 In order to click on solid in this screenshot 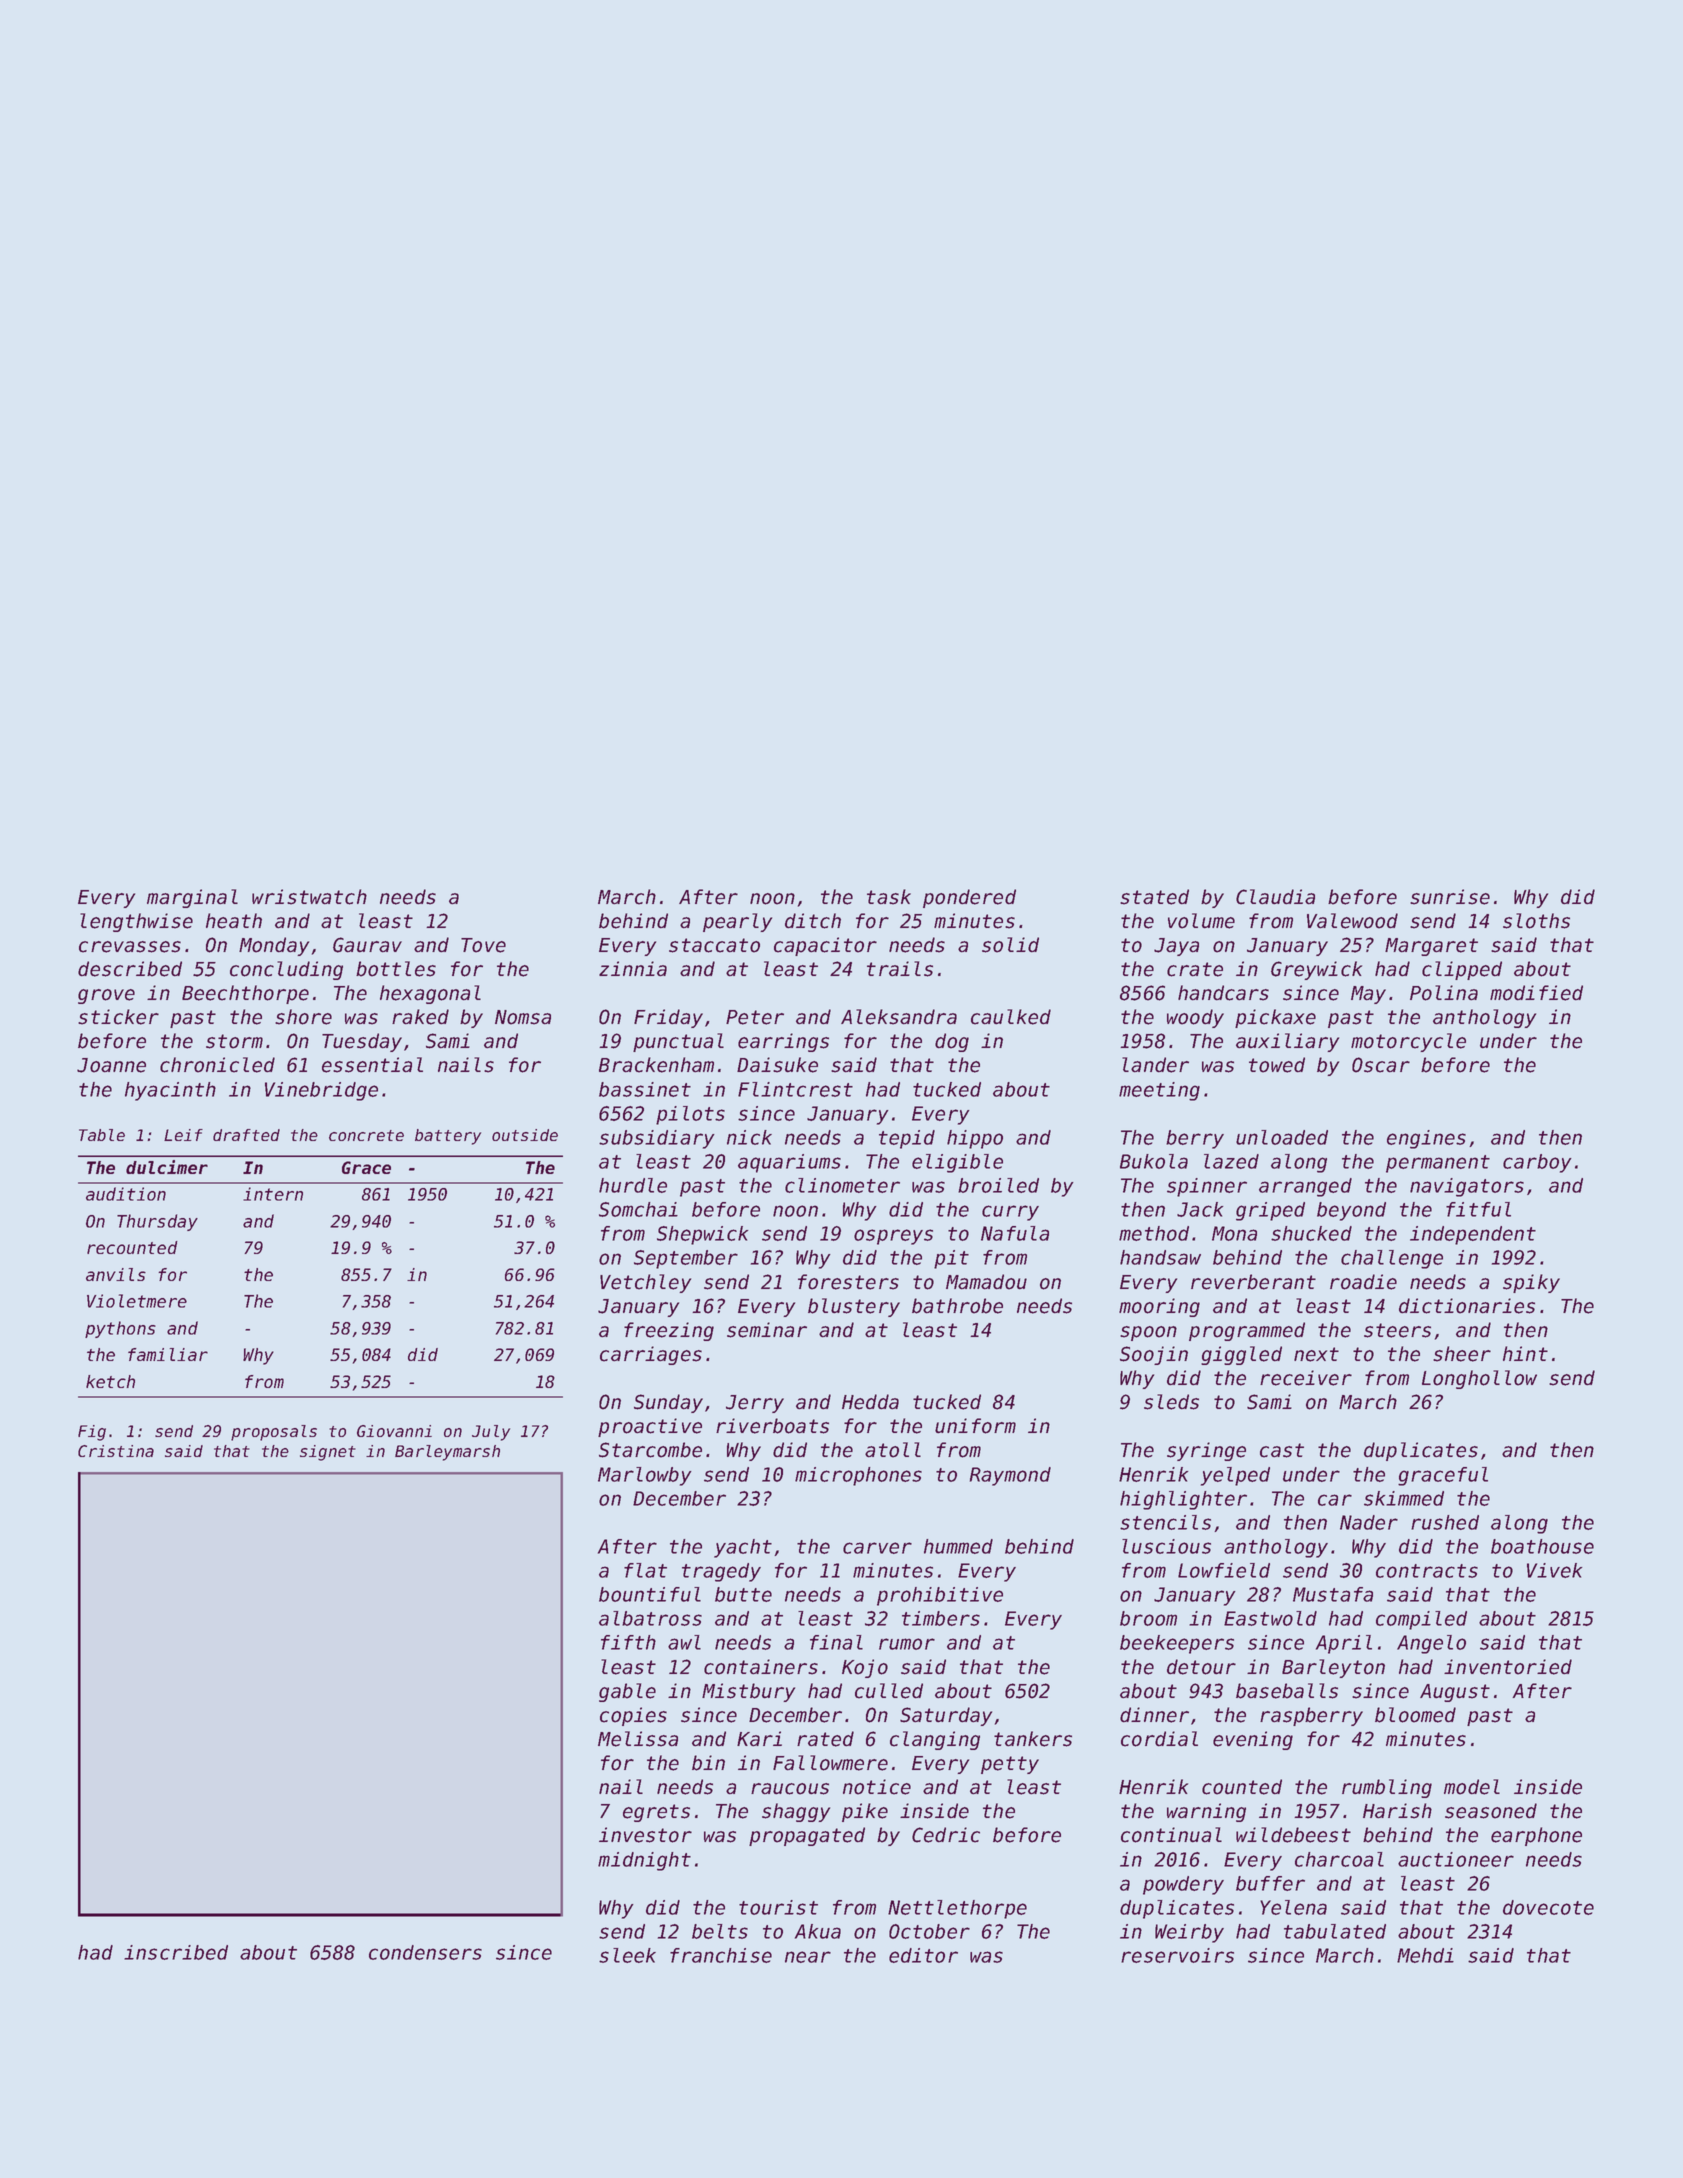, I will do `click(1010, 945)`.
